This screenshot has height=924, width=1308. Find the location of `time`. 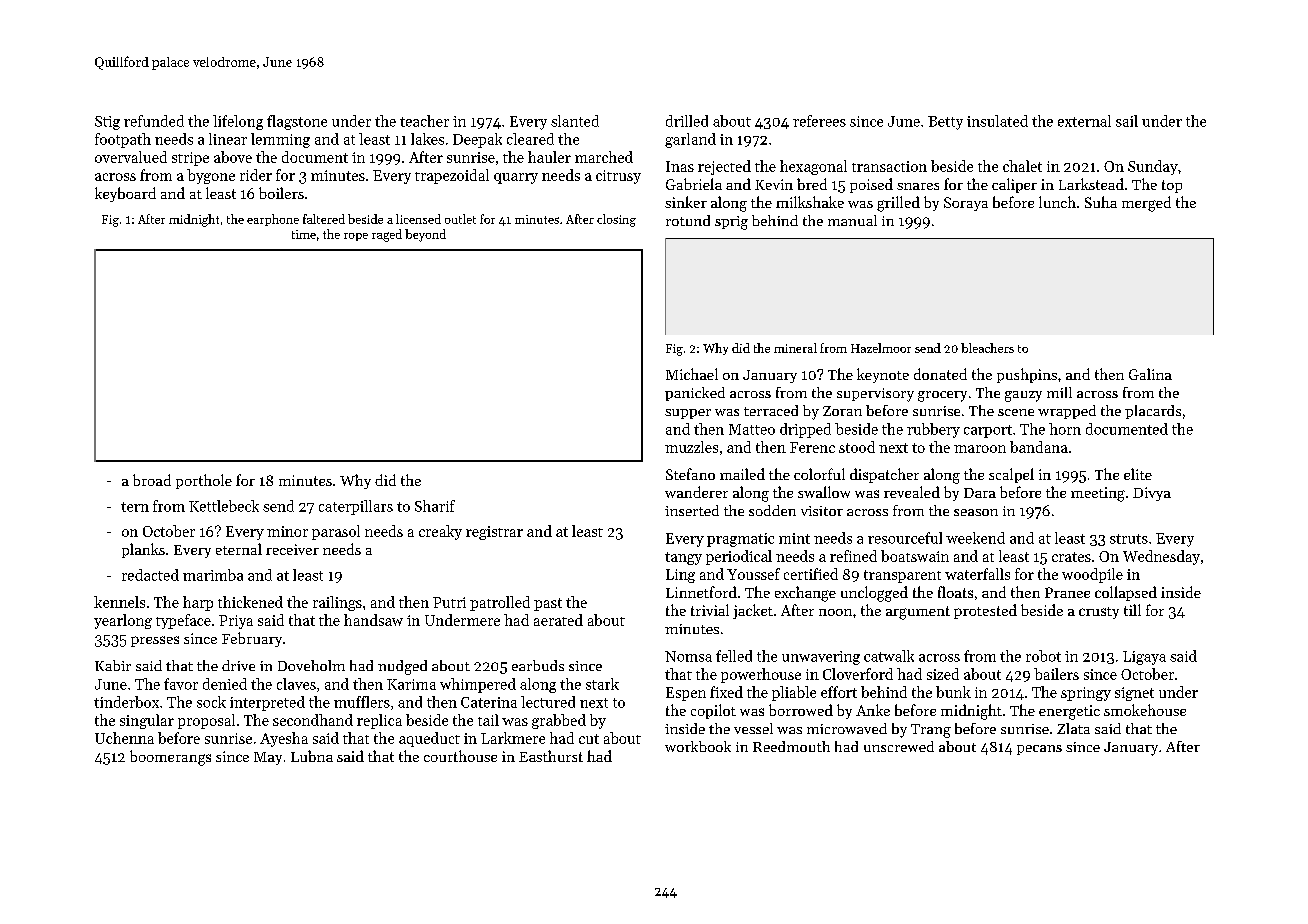

time is located at coordinates (304, 234).
